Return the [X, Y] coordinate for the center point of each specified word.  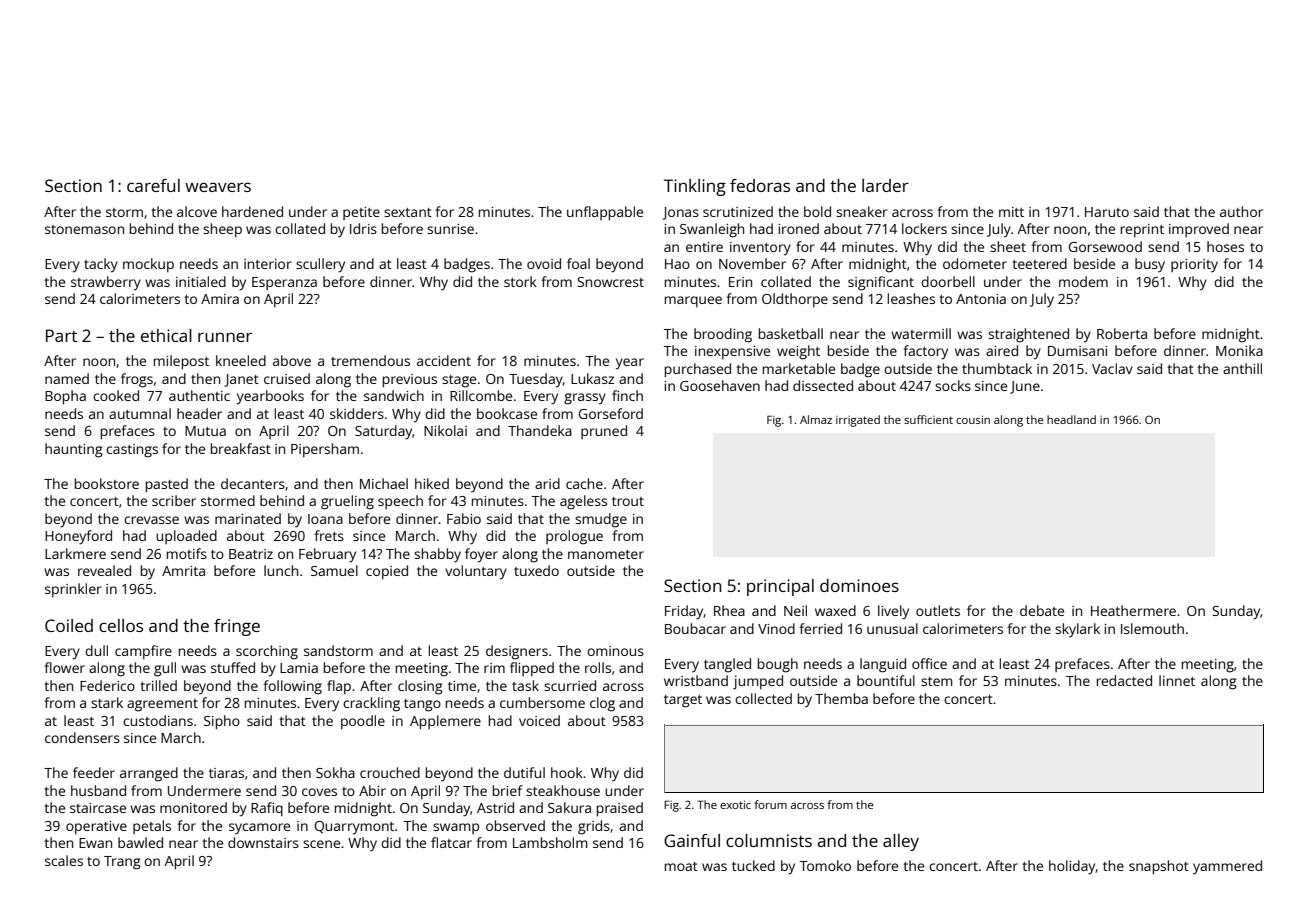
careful [153, 185]
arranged [149, 774]
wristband [696, 680]
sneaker [862, 211]
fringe [237, 627]
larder [885, 185]
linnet [1177, 680]
